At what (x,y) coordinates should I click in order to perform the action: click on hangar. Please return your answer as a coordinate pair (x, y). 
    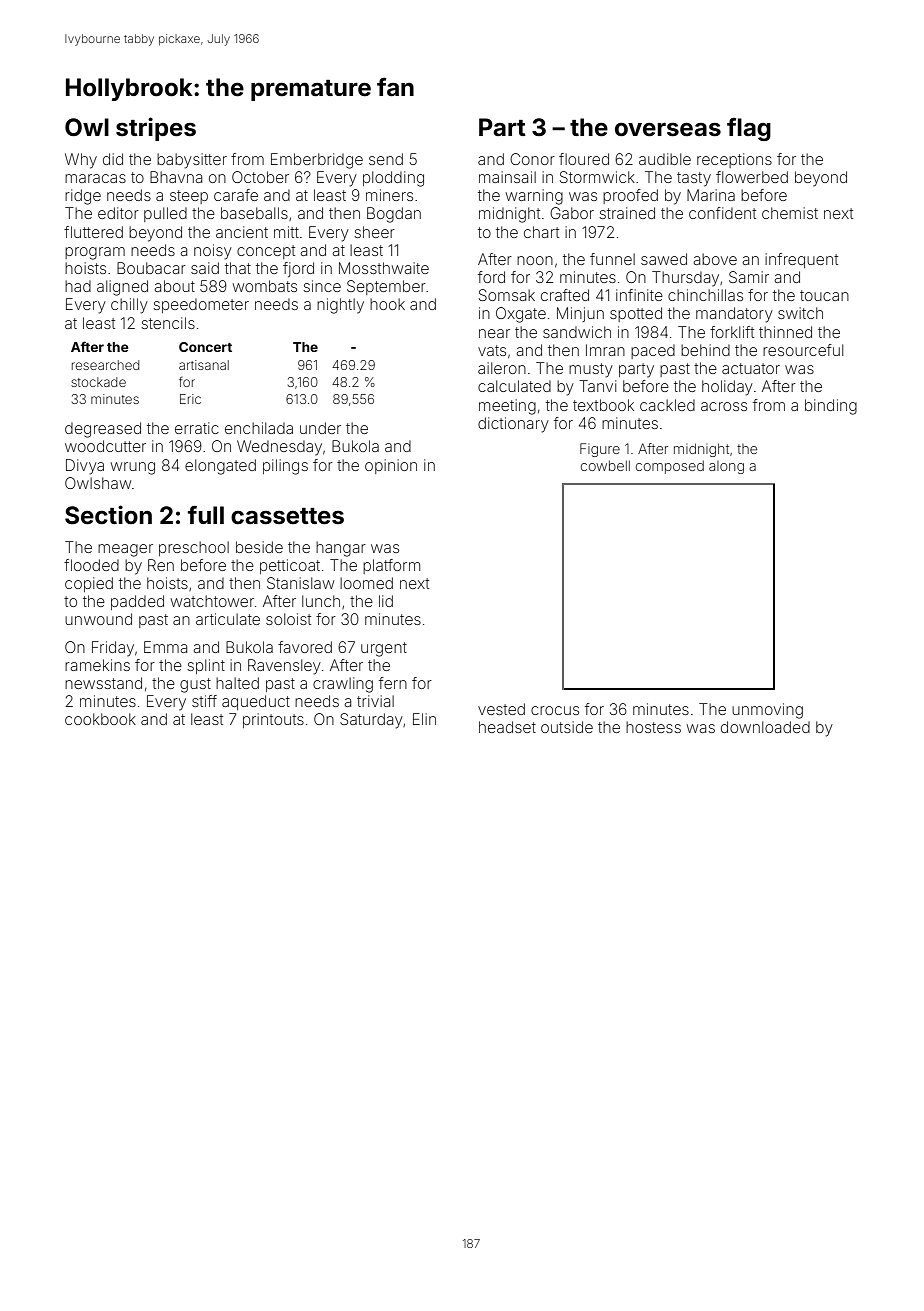
    Looking at the image, I should click on (341, 549).
